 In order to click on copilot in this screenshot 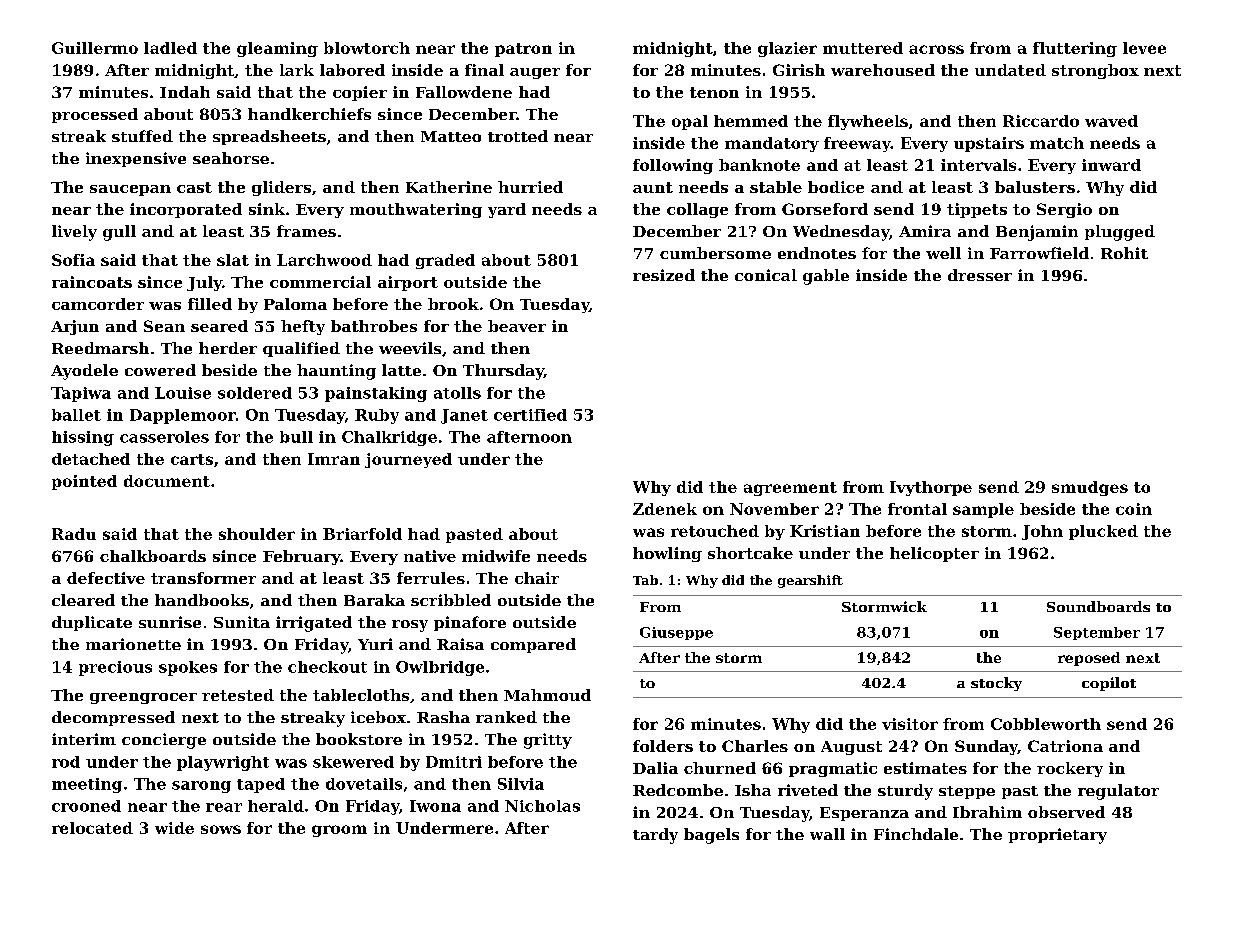, I will do `click(1109, 684)`.
